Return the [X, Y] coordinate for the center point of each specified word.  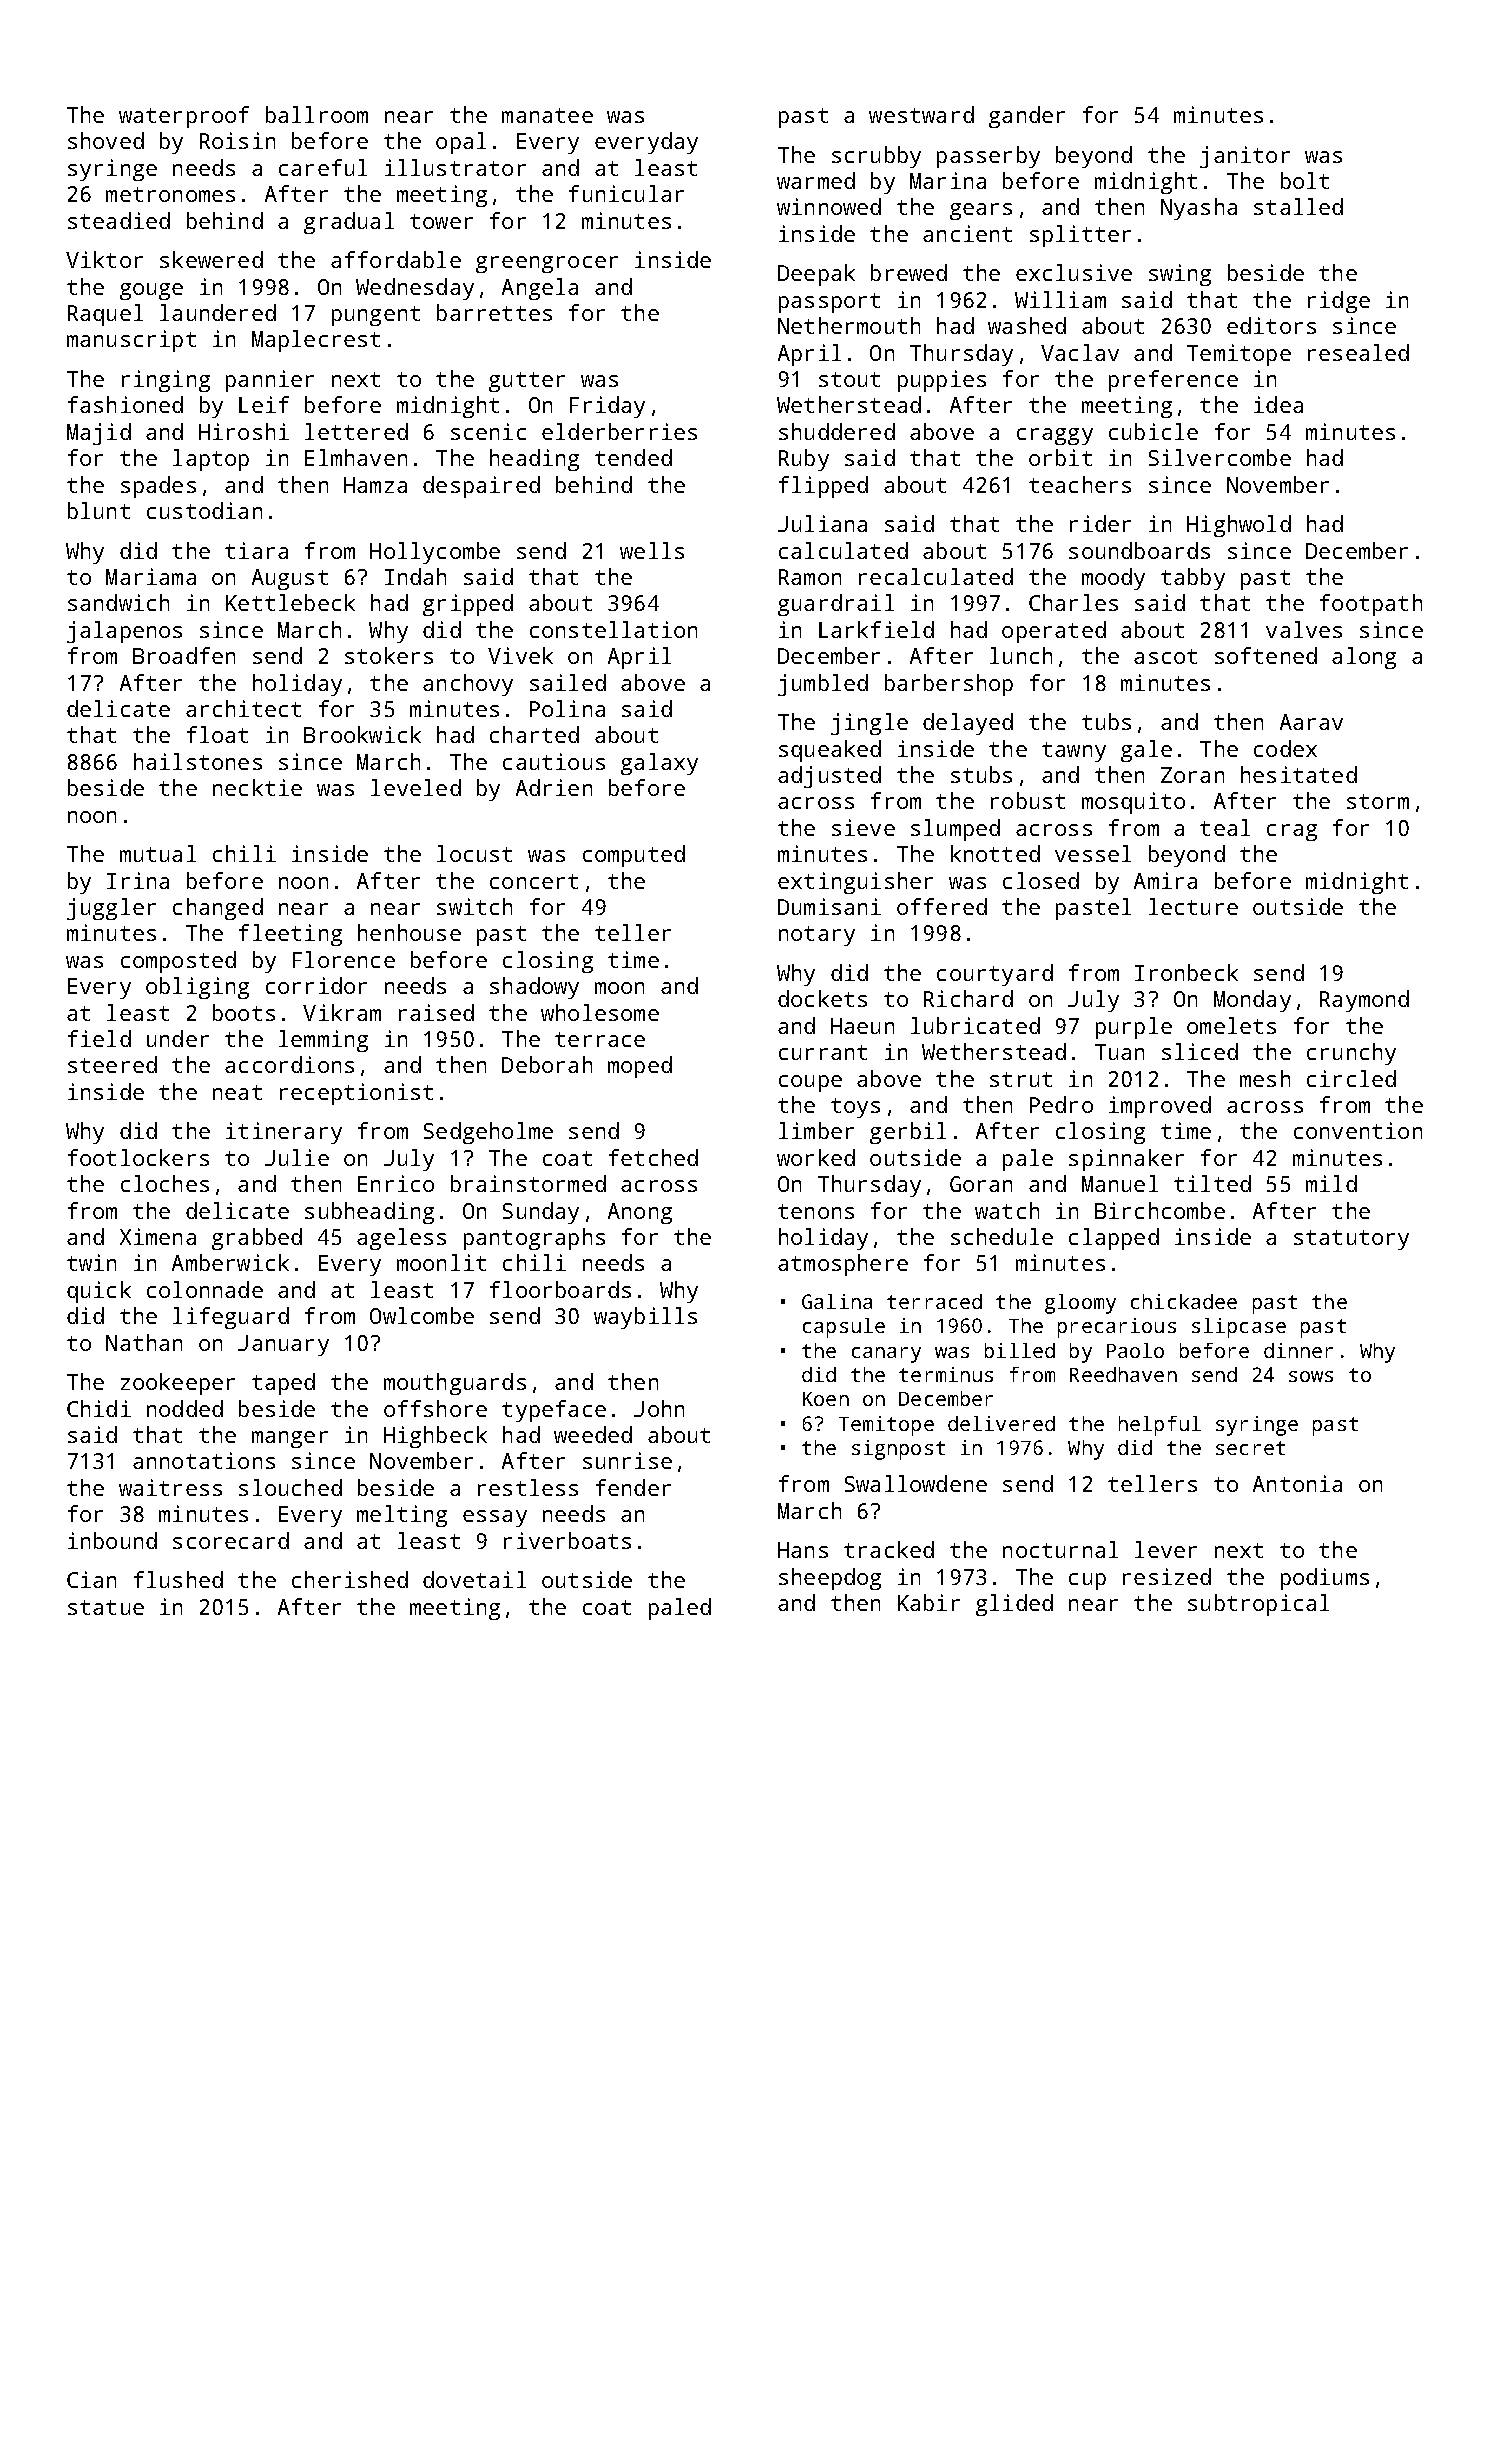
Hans [803, 1550]
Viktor [104, 259]
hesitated [1299, 774]
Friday [607, 407]
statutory [1351, 1240]
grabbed [257, 1239]
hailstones [198, 761]
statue [106, 1607]
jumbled [823, 685]
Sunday [541, 1213]
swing [1180, 275]
